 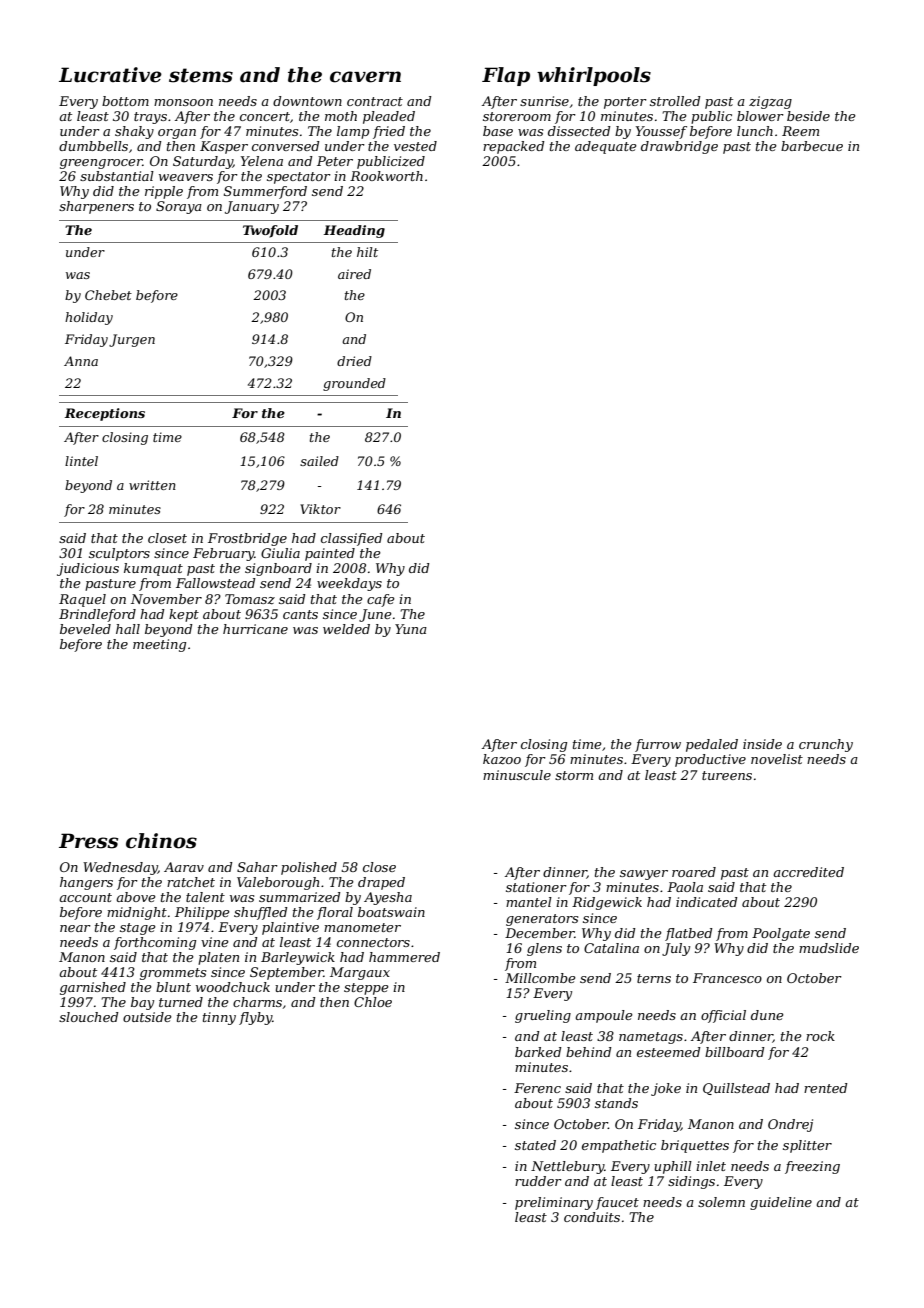 I want to click on garnished, so click(x=93, y=988).
